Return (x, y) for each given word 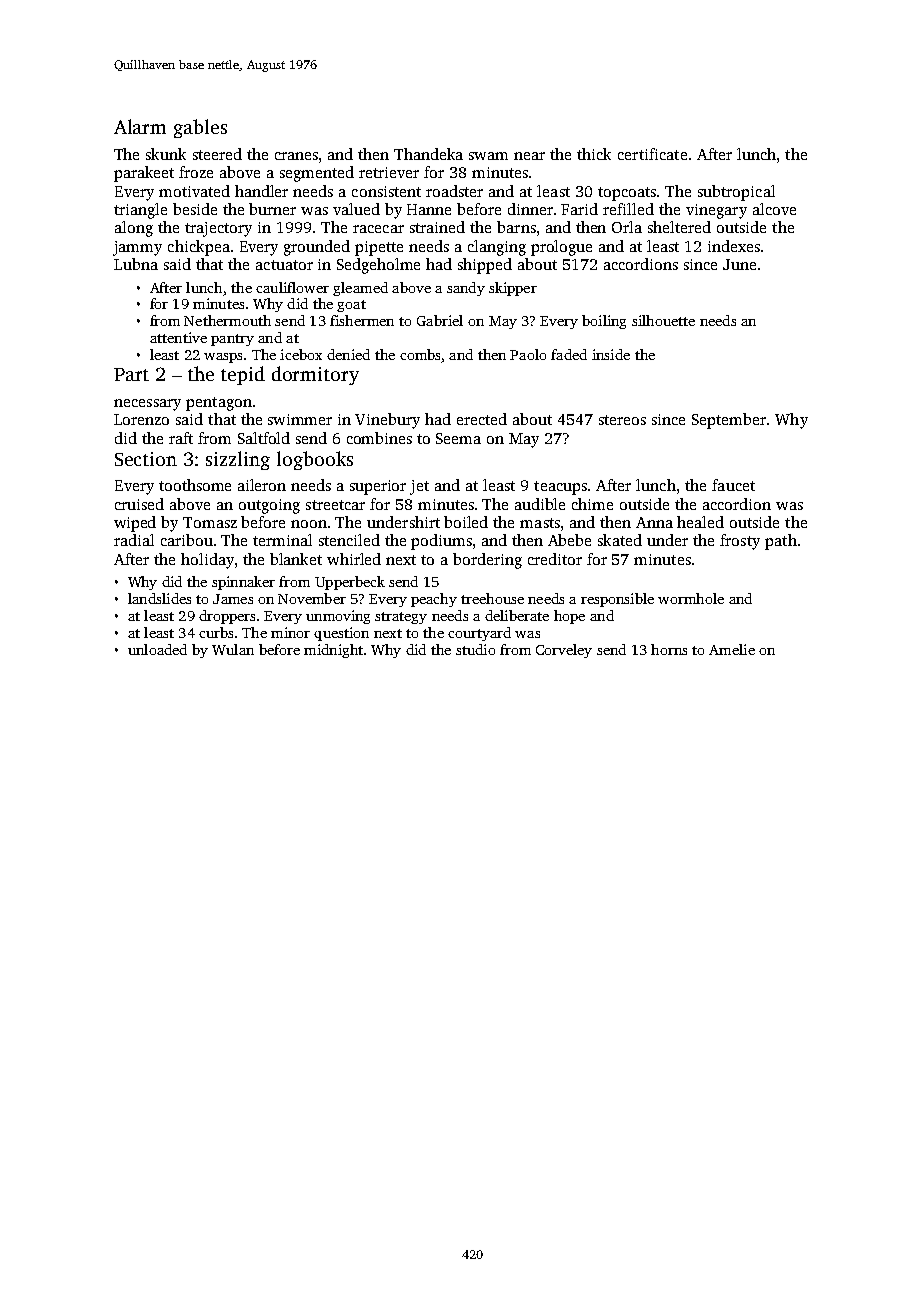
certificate (652, 154)
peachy (434, 600)
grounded (317, 248)
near (529, 156)
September (729, 421)
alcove (774, 209)
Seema (458, 438)
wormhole (691, 598)
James (233, 599)
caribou (187, 540)
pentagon (219, 404)
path (781, 542)
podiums (441, 542)
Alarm (140, 126)
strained (437, 227)
